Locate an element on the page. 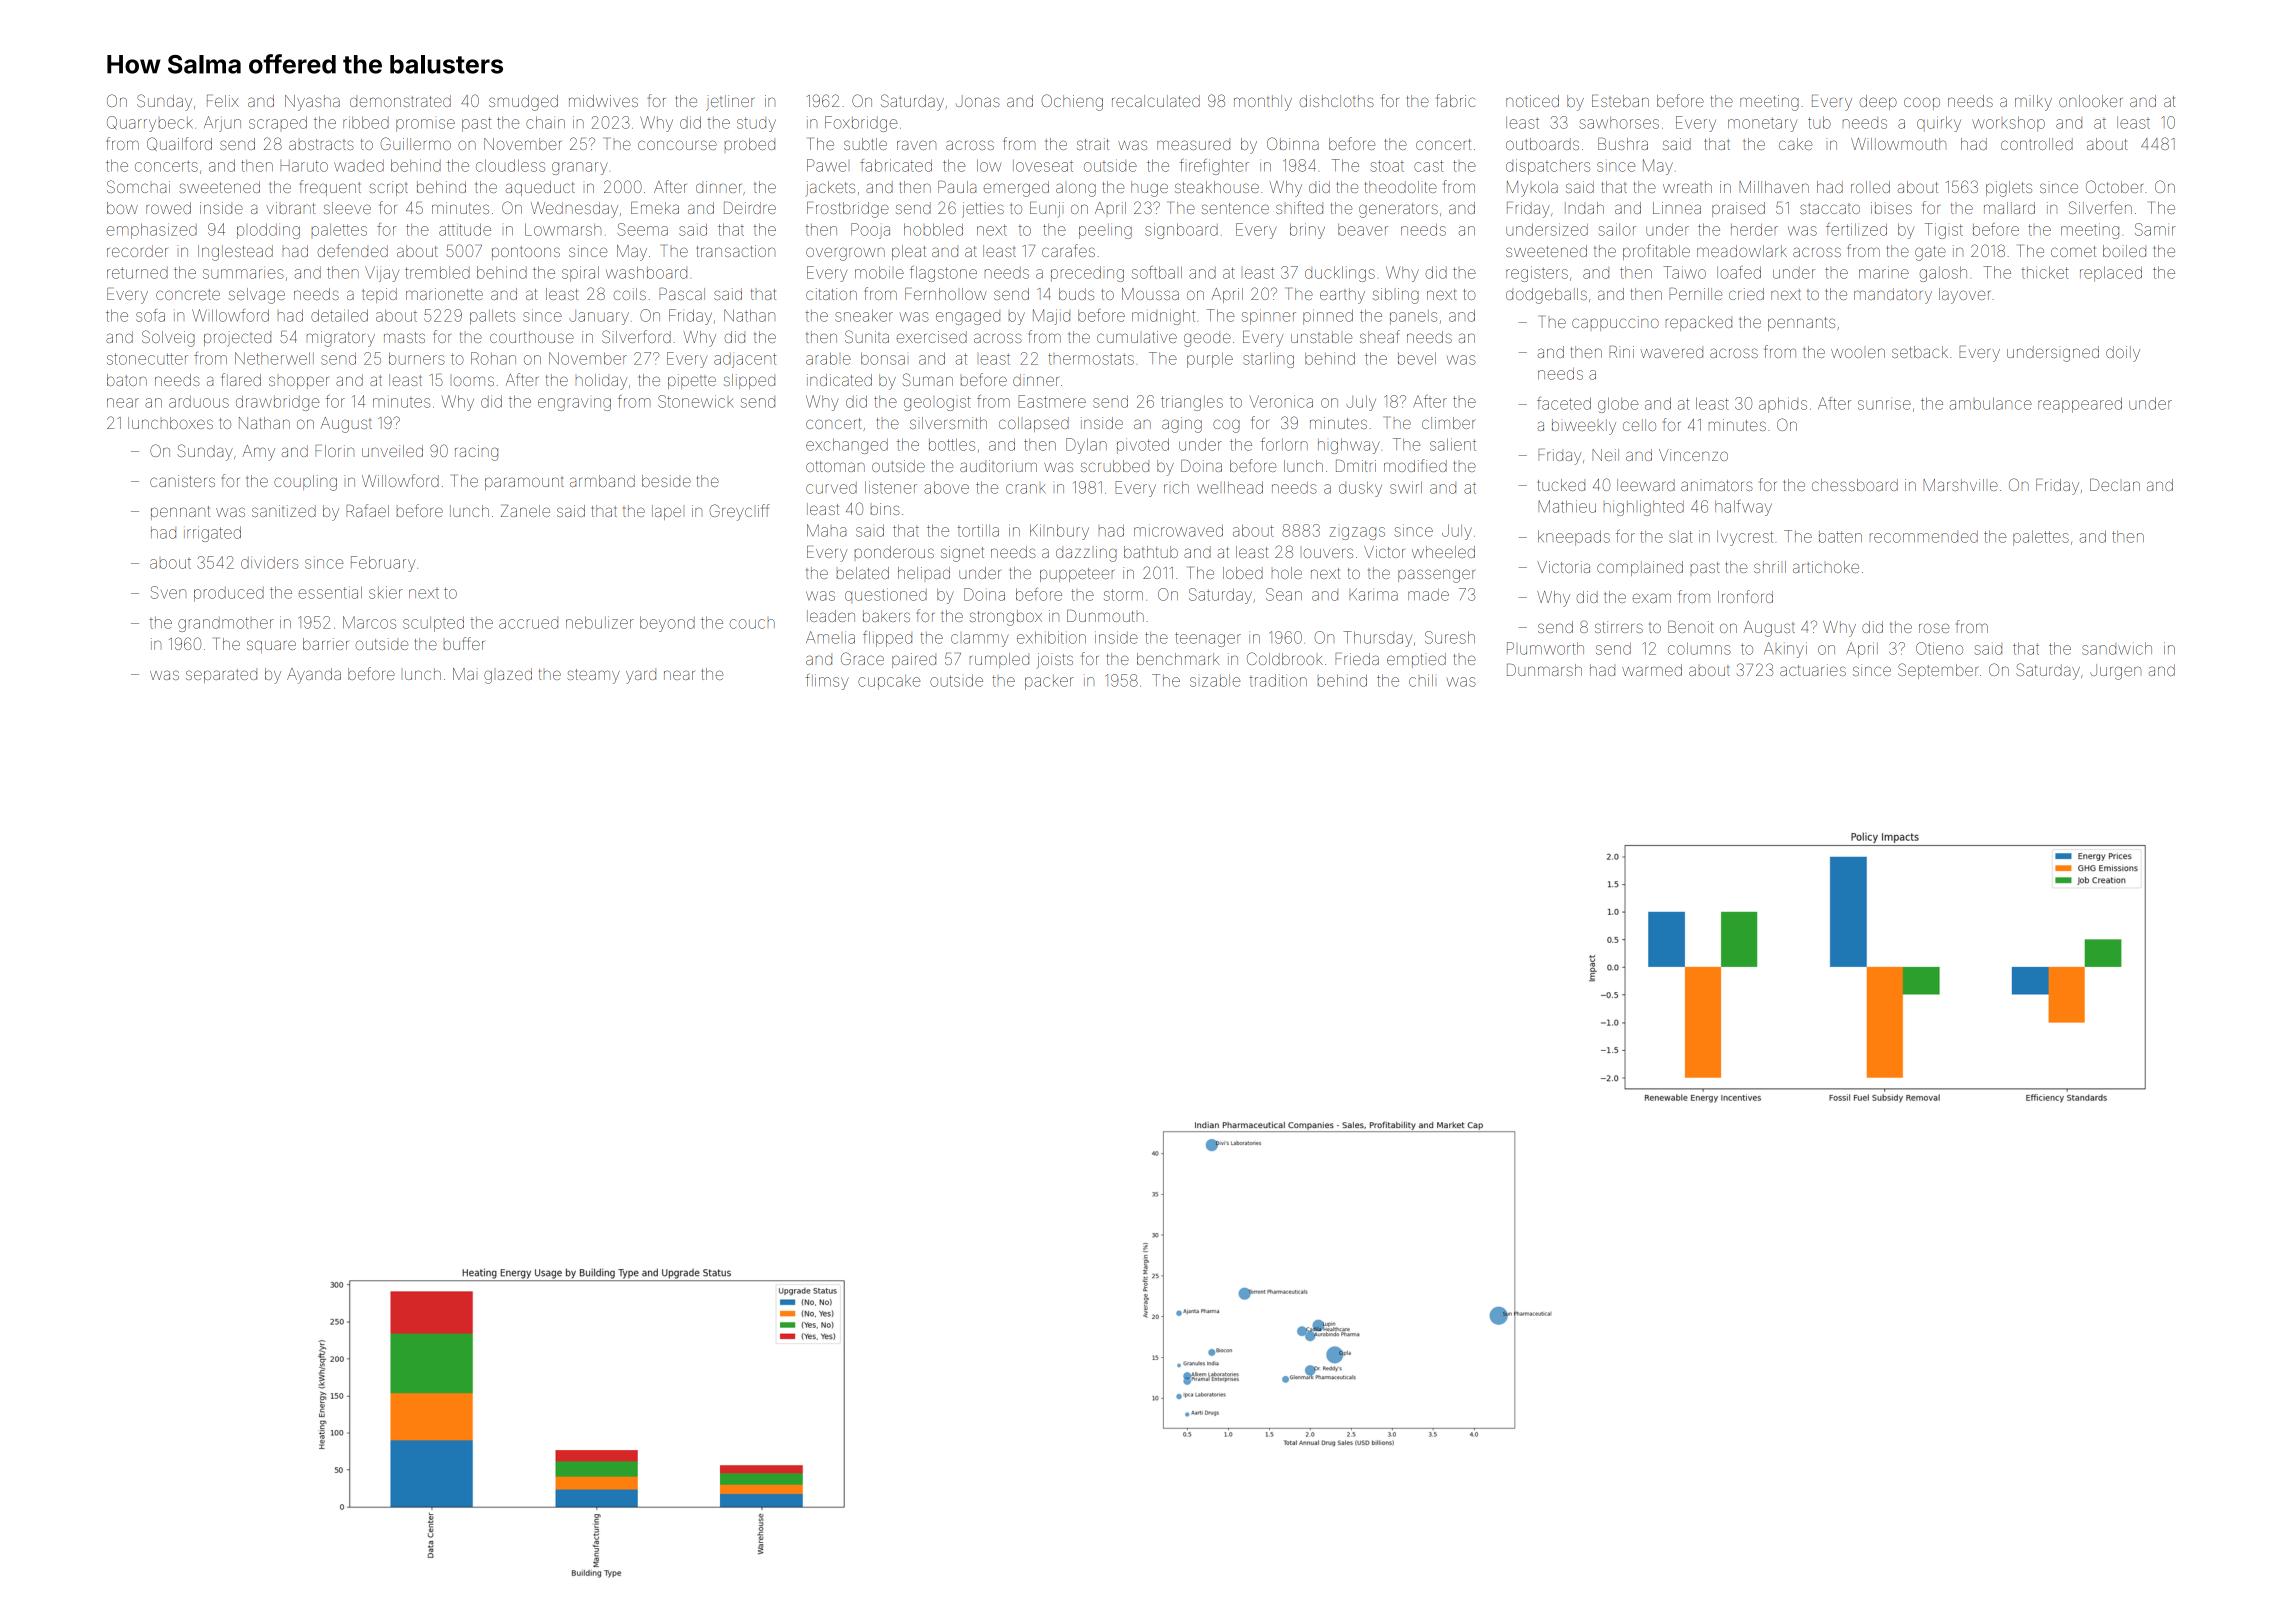  passenger is located at coordinates (1436, 576).
